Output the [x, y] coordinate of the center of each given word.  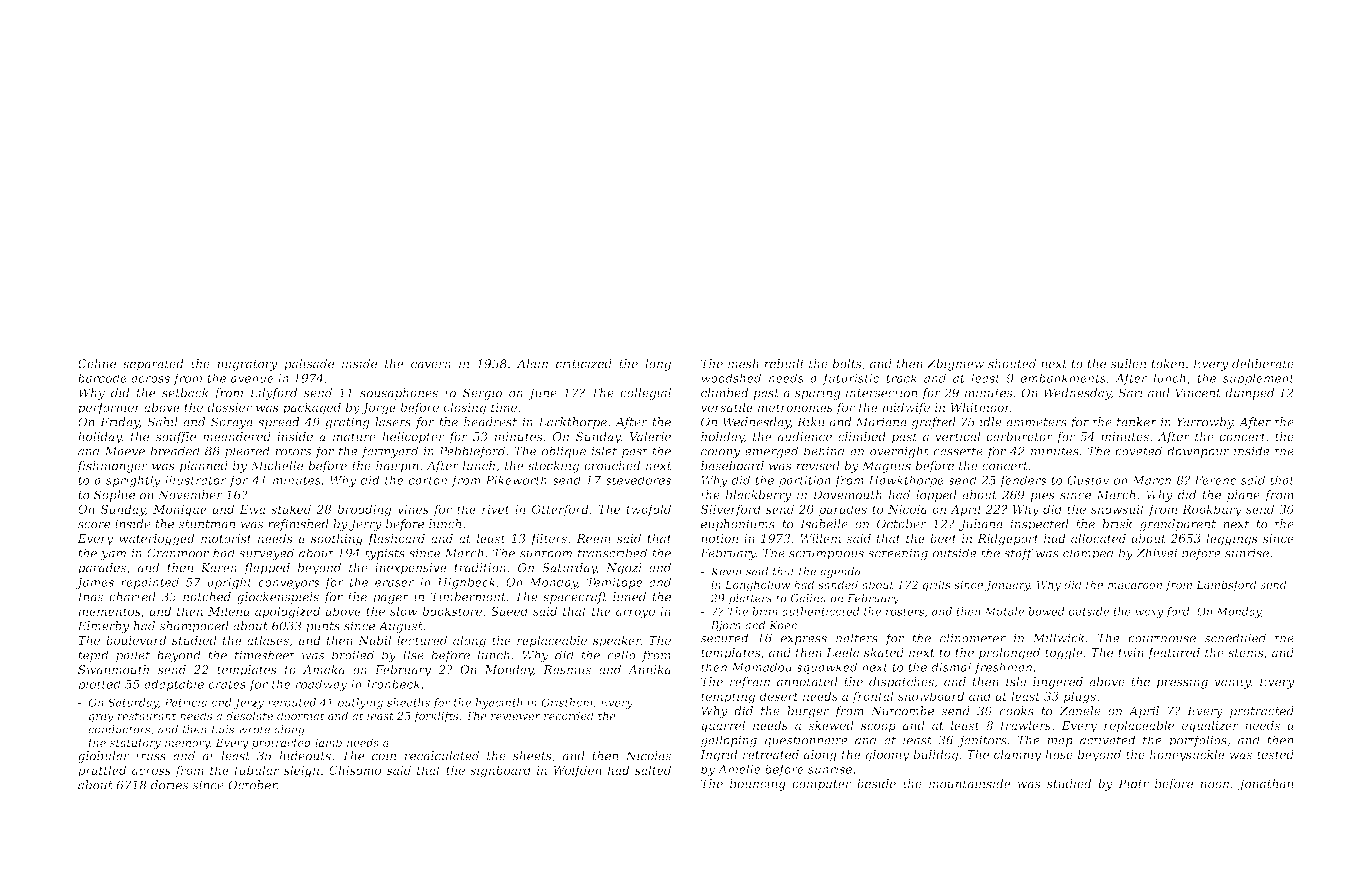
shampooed [194, 627]
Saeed [509, 611]
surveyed [266, 554]
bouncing [758, 785]
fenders [1023, 481]
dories [169, 785]
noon [1214, 785]
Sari [1130, 393]
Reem [593, 538]
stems [1246, 653]
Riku [811, 422]
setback [185, 393]
